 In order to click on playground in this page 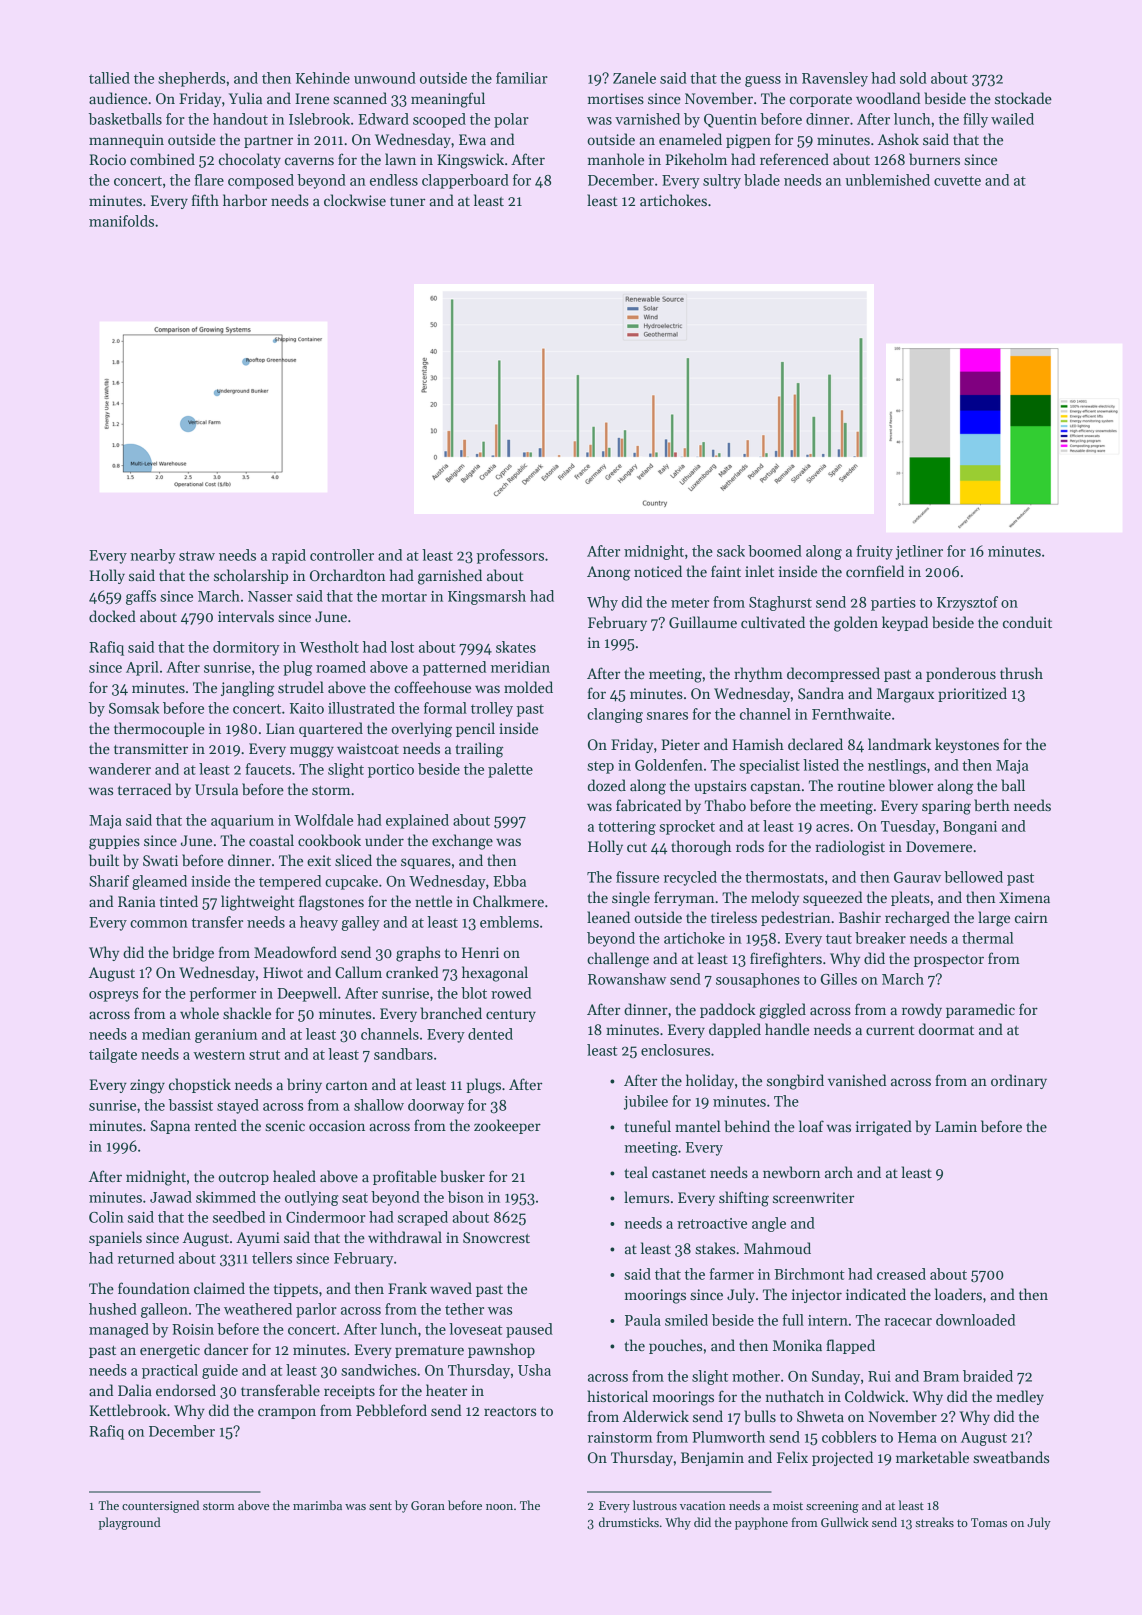, I will do `click(130, 1523)`.
